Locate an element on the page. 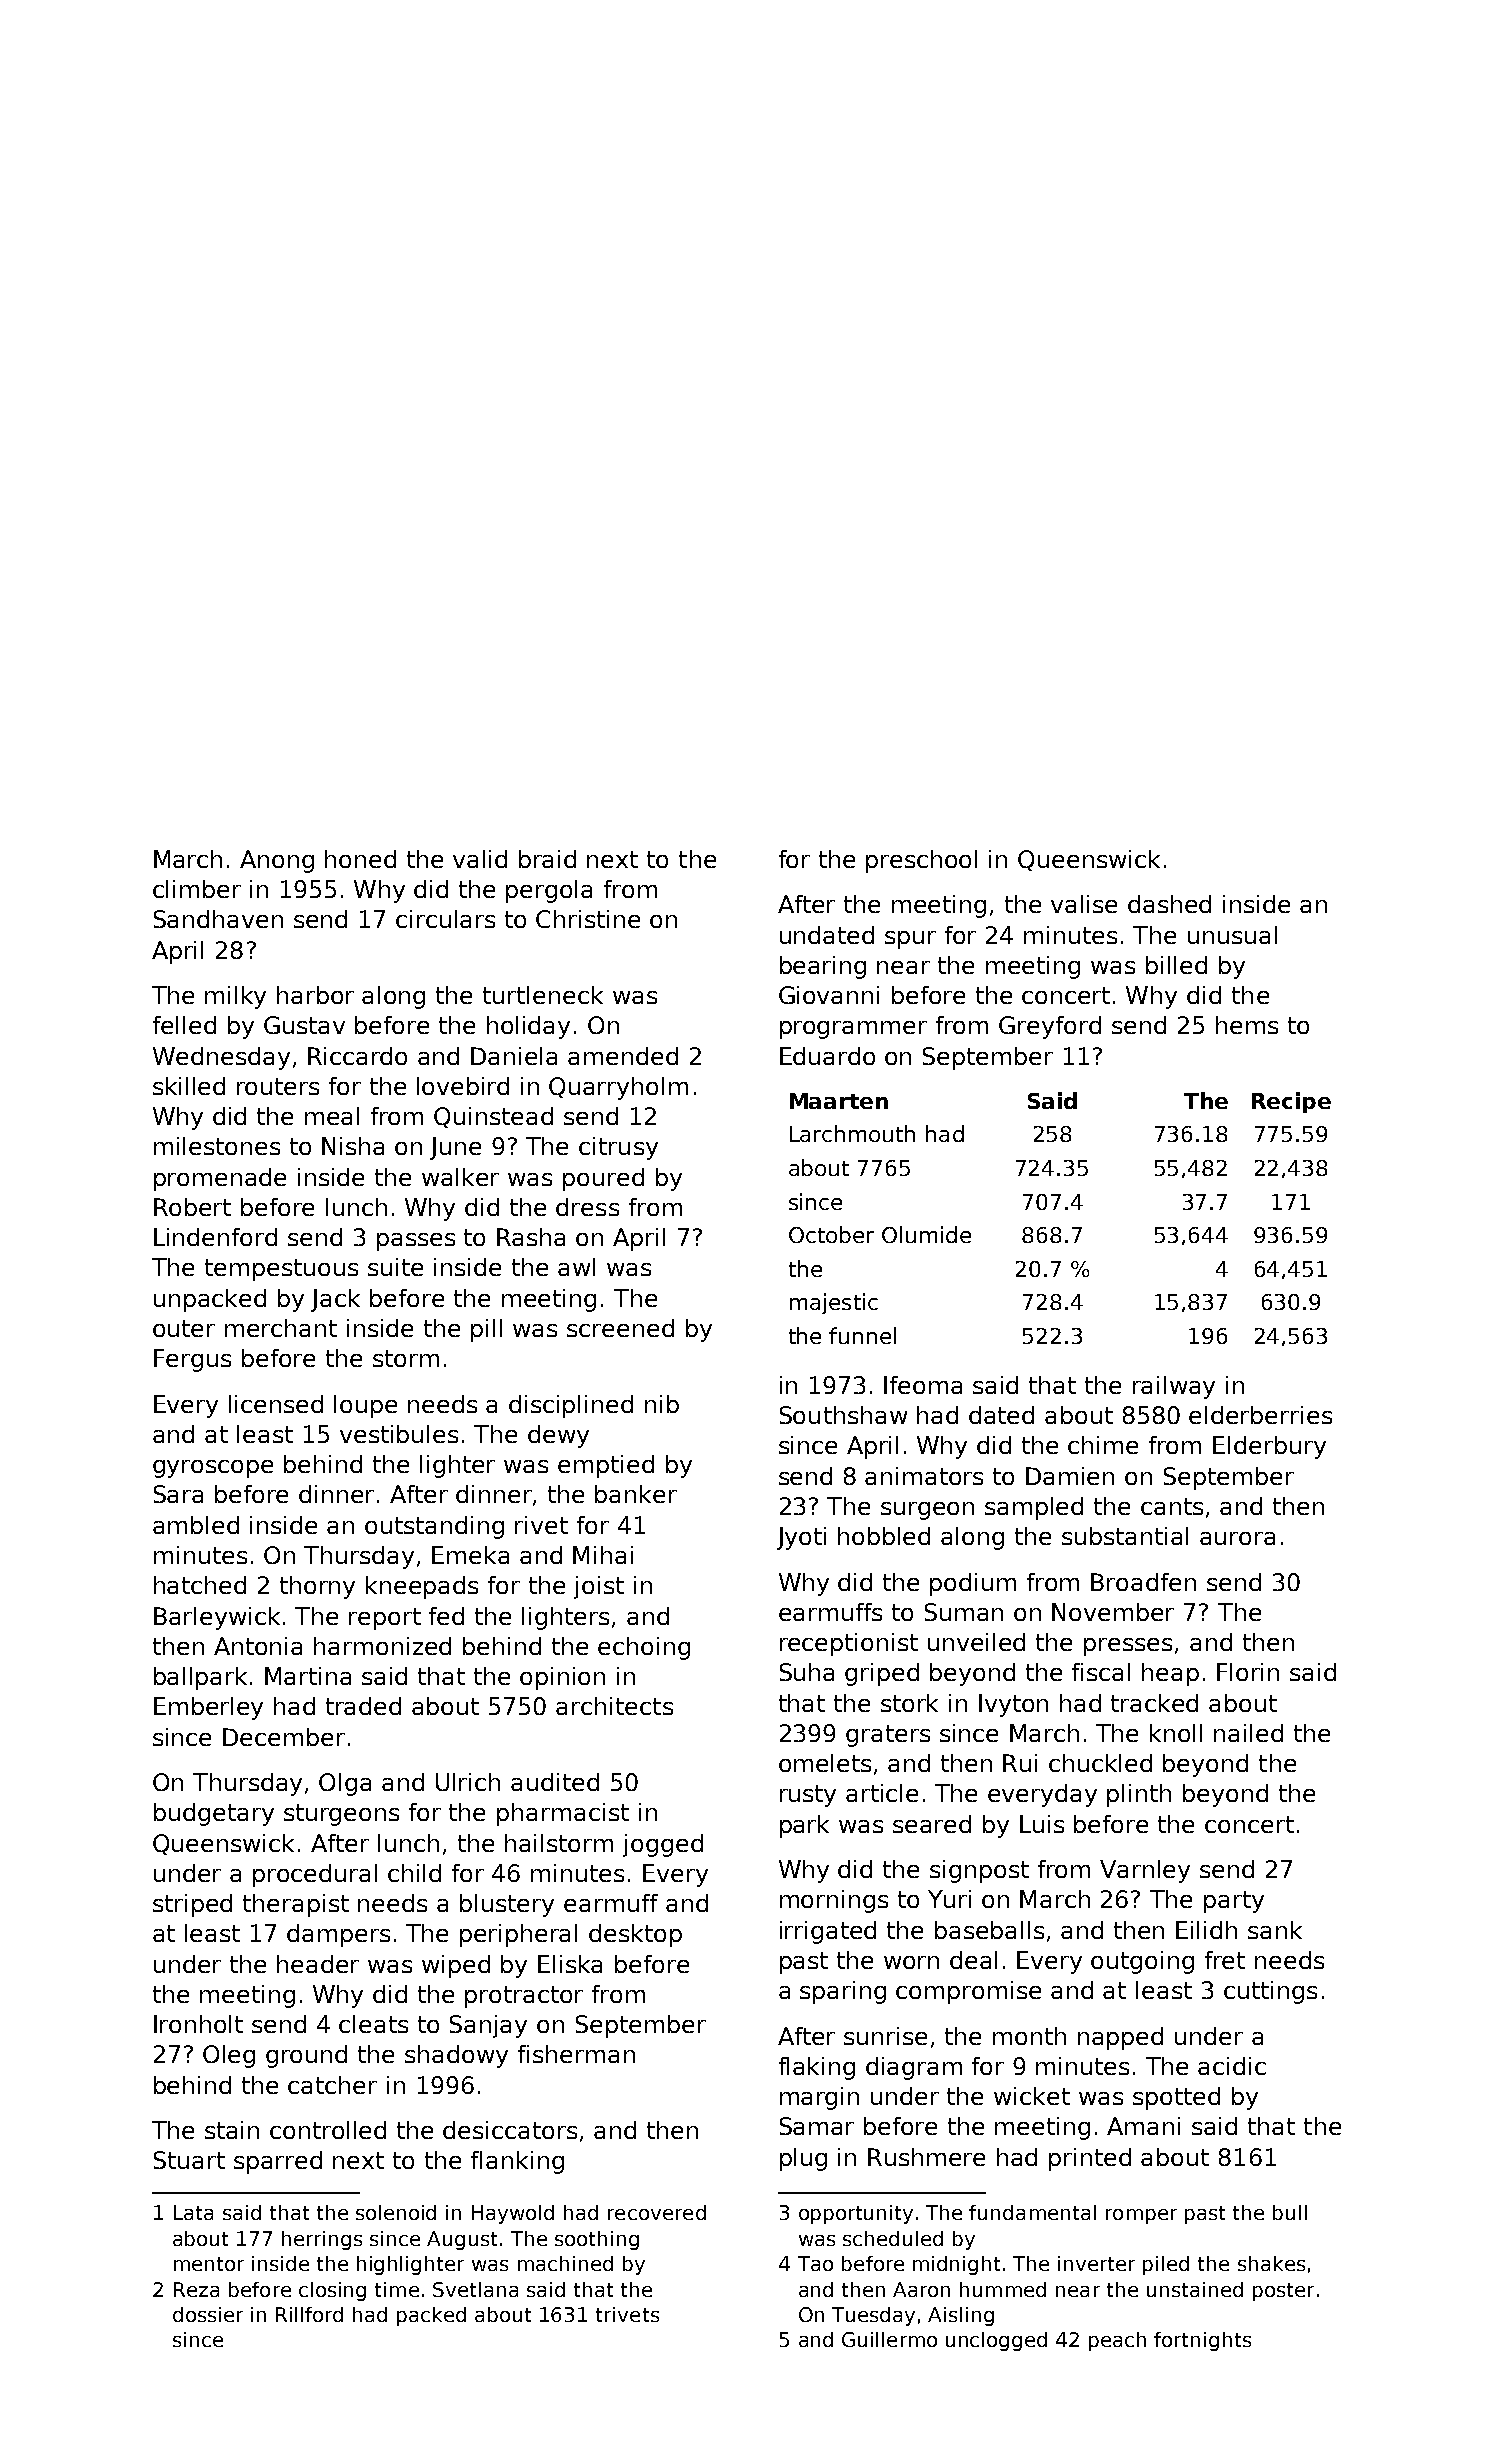 The image size is (1496, 2464). November is located at coordinates (1113, 1612).
